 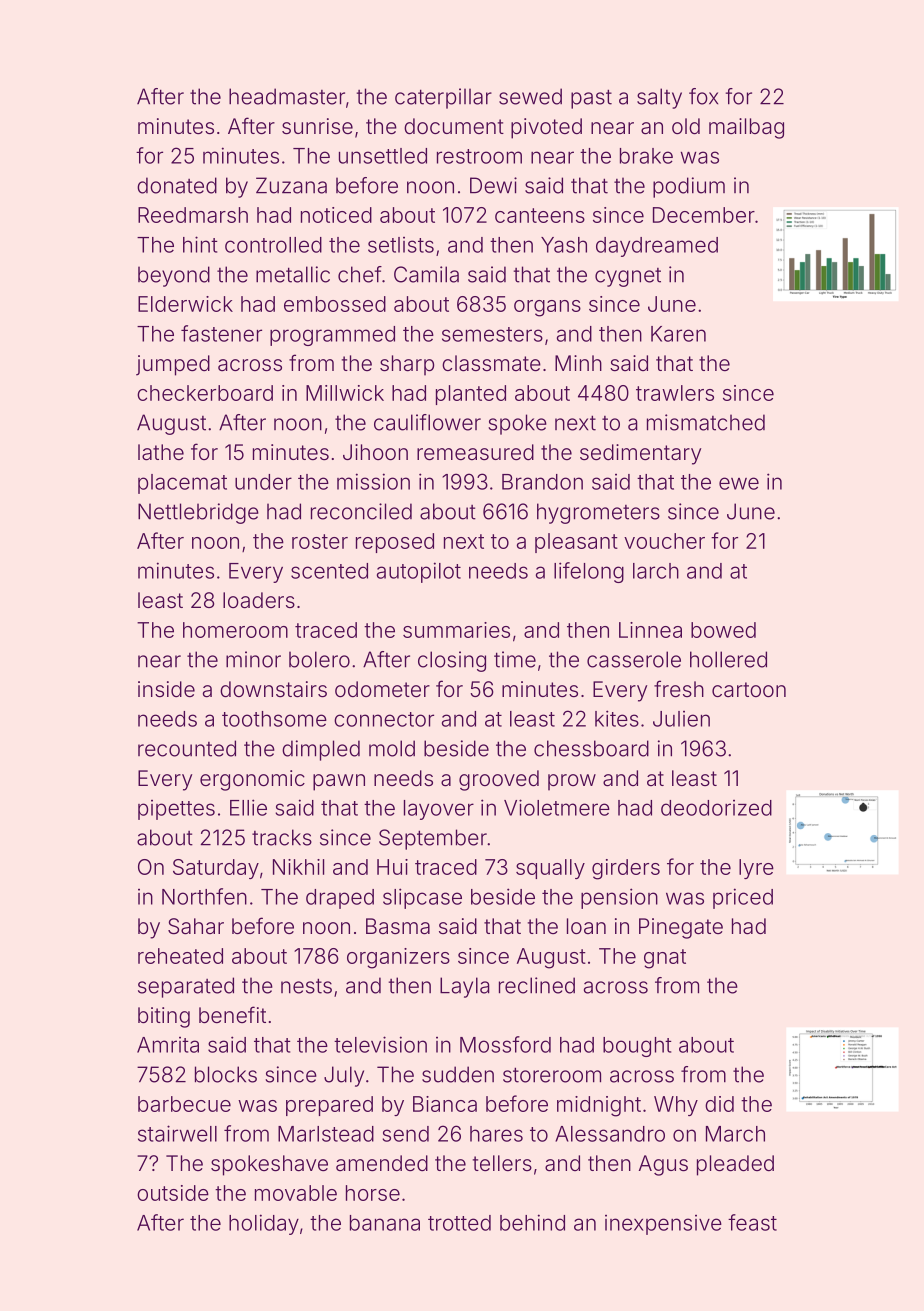 What do you see at coordinates (264, 1224) in the page?
I see `holiday` at bounding box center [264, 1224].
